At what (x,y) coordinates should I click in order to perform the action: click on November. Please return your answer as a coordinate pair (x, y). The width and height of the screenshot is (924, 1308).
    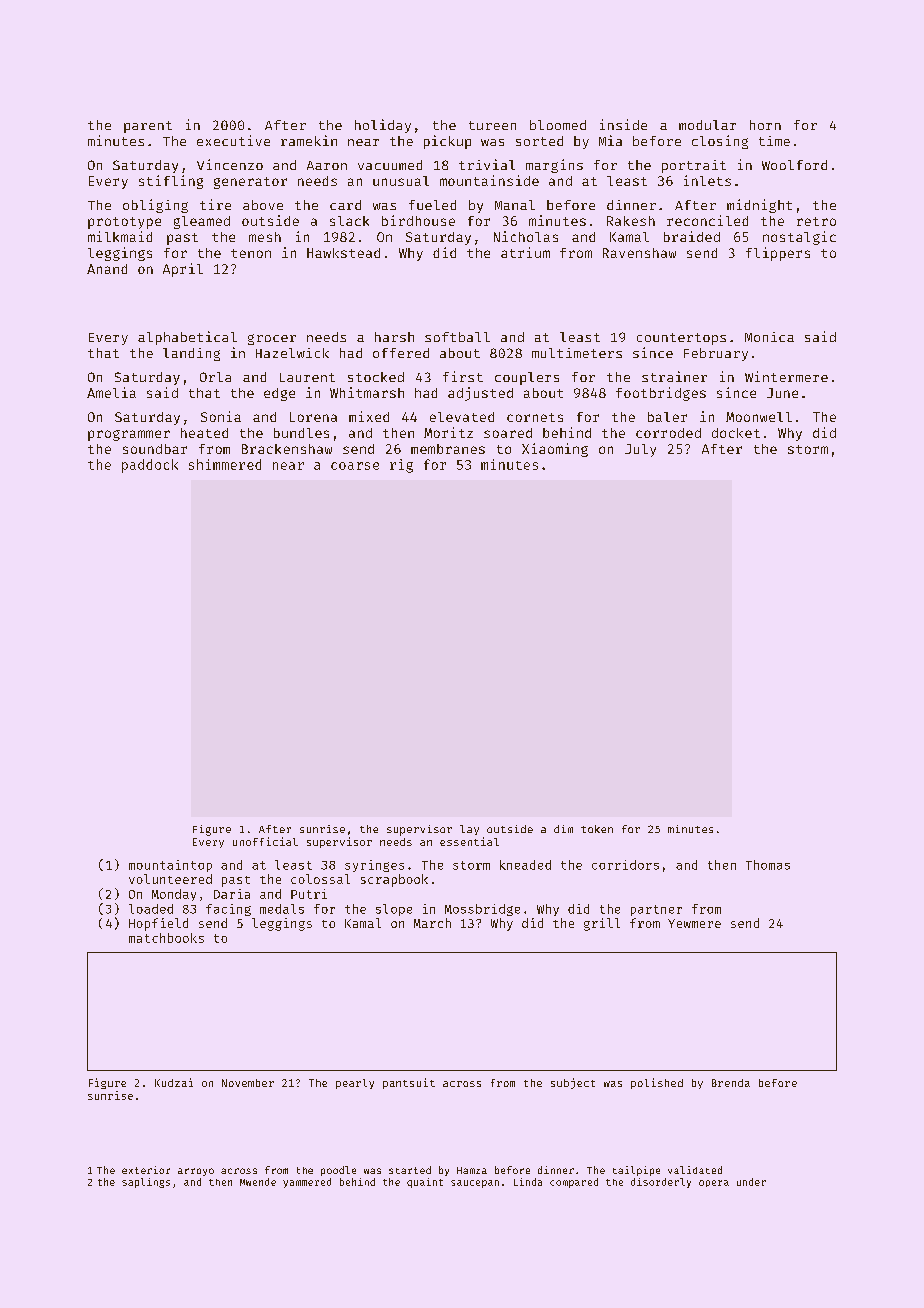
    Looking at the image, I should click on (248, 1083).
